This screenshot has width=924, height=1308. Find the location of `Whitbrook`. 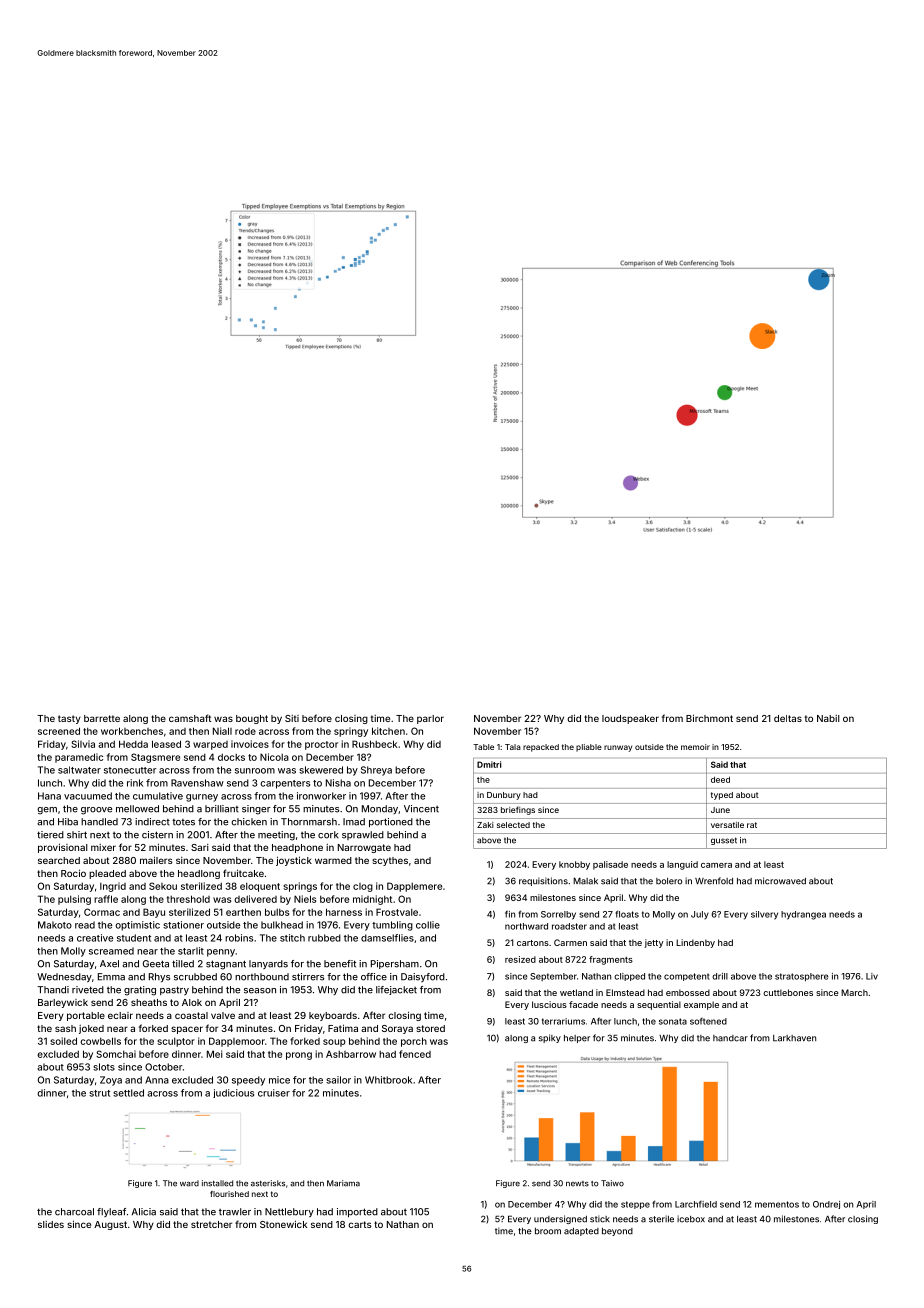

Whitbrook is located at coordinates (388, 1080).
